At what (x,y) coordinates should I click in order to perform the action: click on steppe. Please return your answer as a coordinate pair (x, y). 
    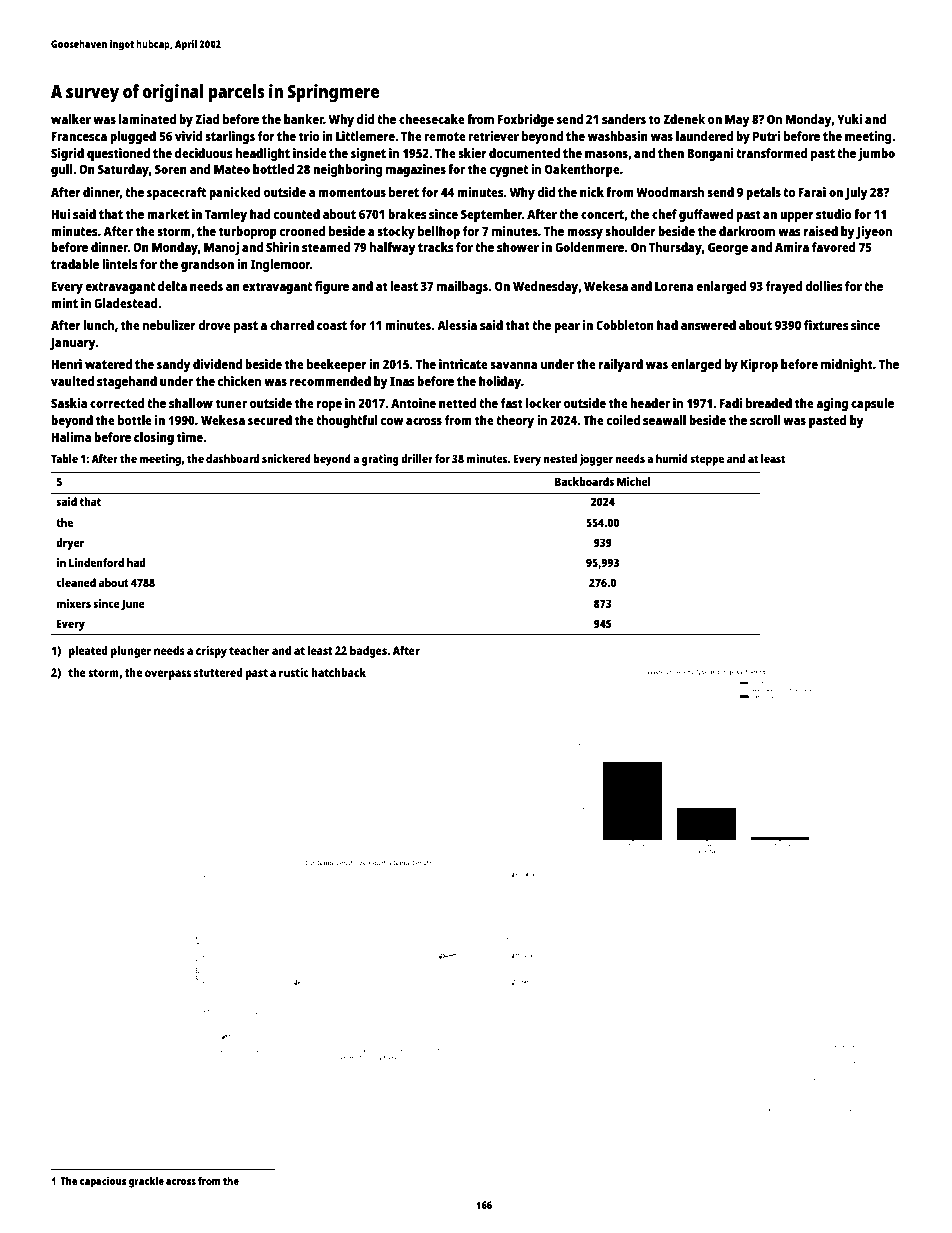
    Looking at the image, I should click on (707, 460).
